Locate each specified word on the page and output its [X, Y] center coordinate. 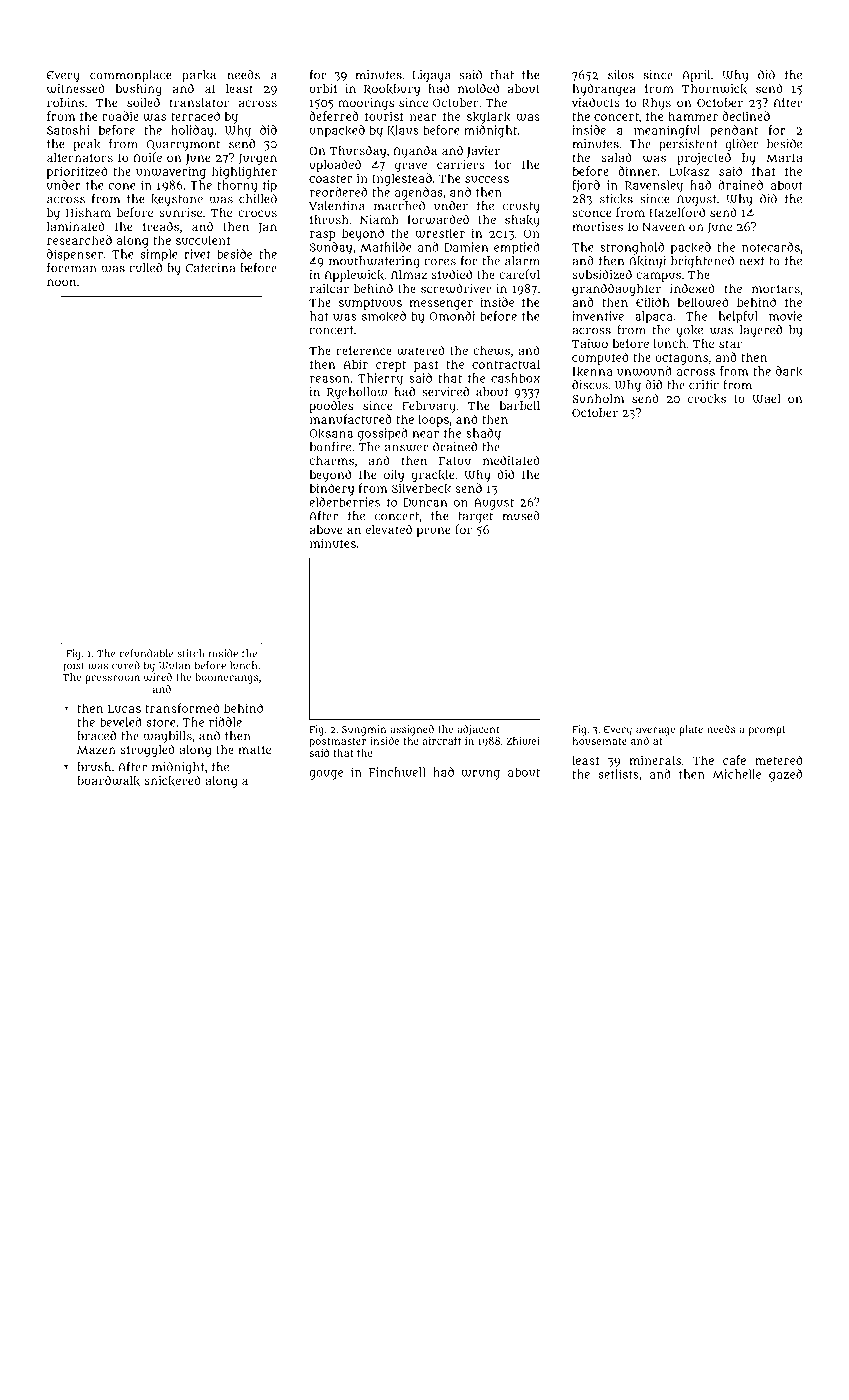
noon [61, 282]
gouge [326, 775]
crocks [707, 399]
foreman [71, 267]
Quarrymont [183, 145]
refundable [146, 653]
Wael [766, 398]
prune [433, 532]
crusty [521, 207]
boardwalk [108, 780]
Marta [784, 158]
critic [704, 385]
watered [421, 350]
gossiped [383, 434]
